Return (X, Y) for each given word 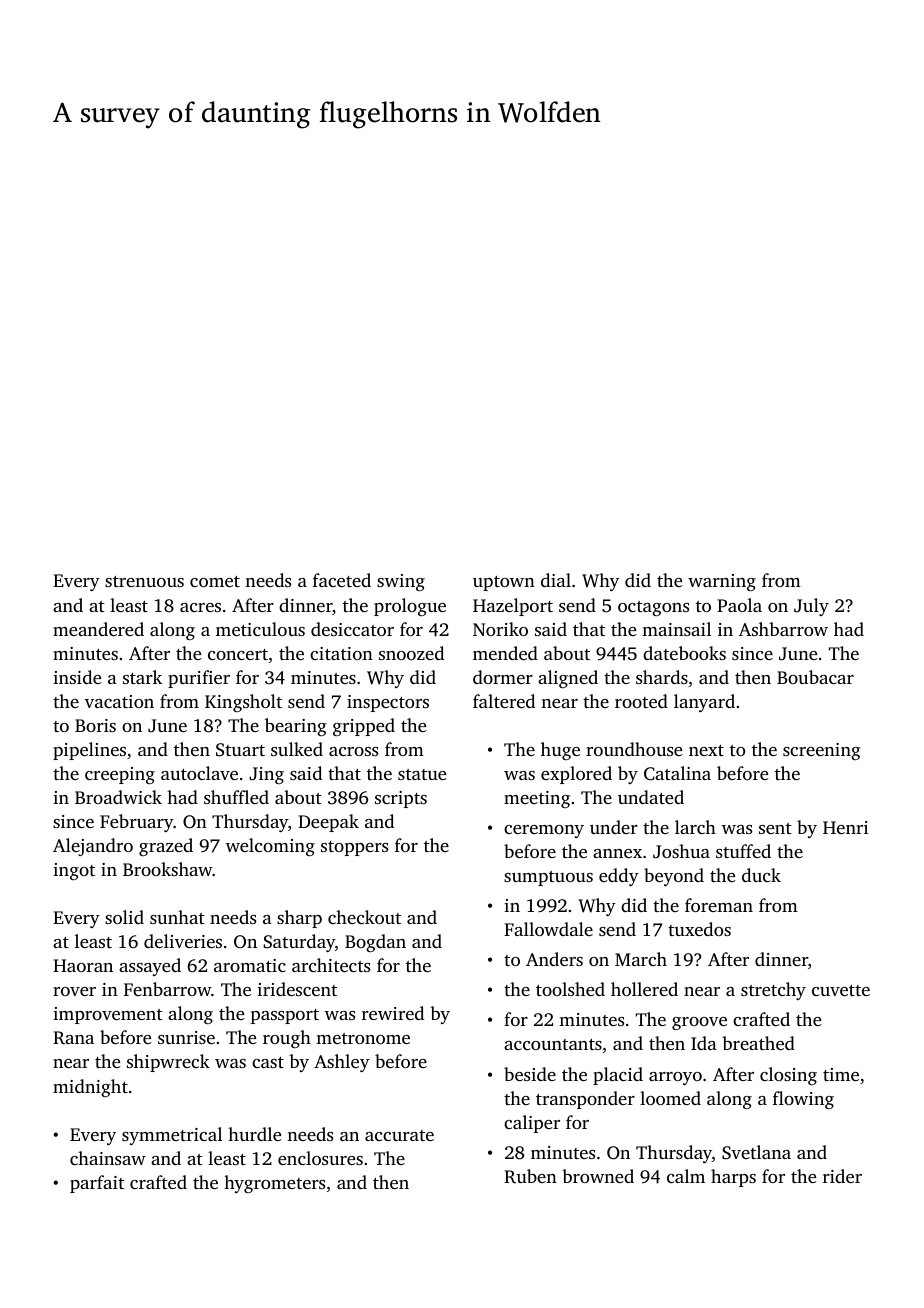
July (811, 607)
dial (556, 580)
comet (215, 581)
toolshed (570, 989)
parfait (97, 1184)
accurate (399, 1135)
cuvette (841, 990)
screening (822, 751)
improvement (108, 1015)
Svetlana (756, 1152)
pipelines (89, 751)
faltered (504, 701)
